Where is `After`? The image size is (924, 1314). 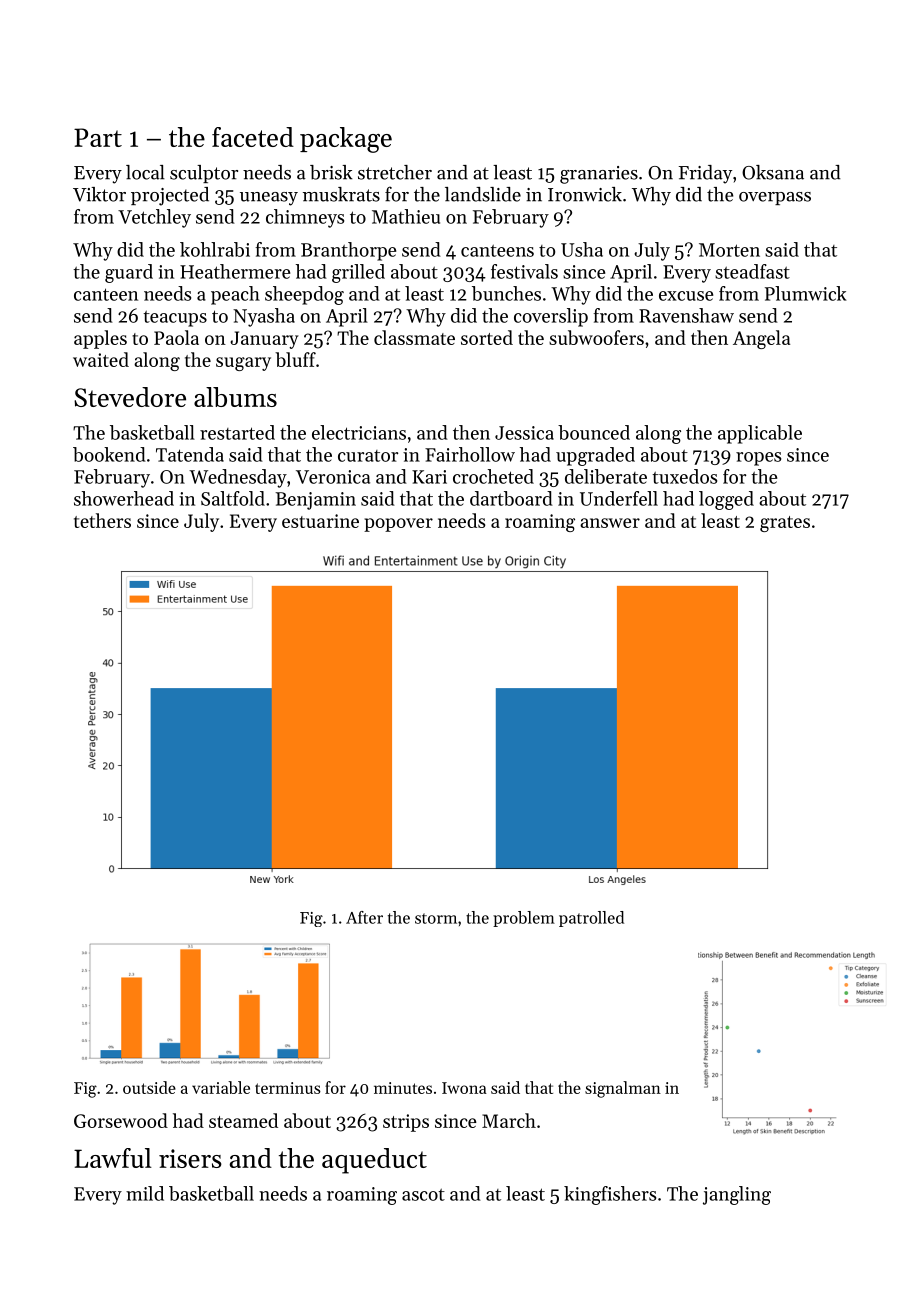 After is located at coordinates (364, 917).
